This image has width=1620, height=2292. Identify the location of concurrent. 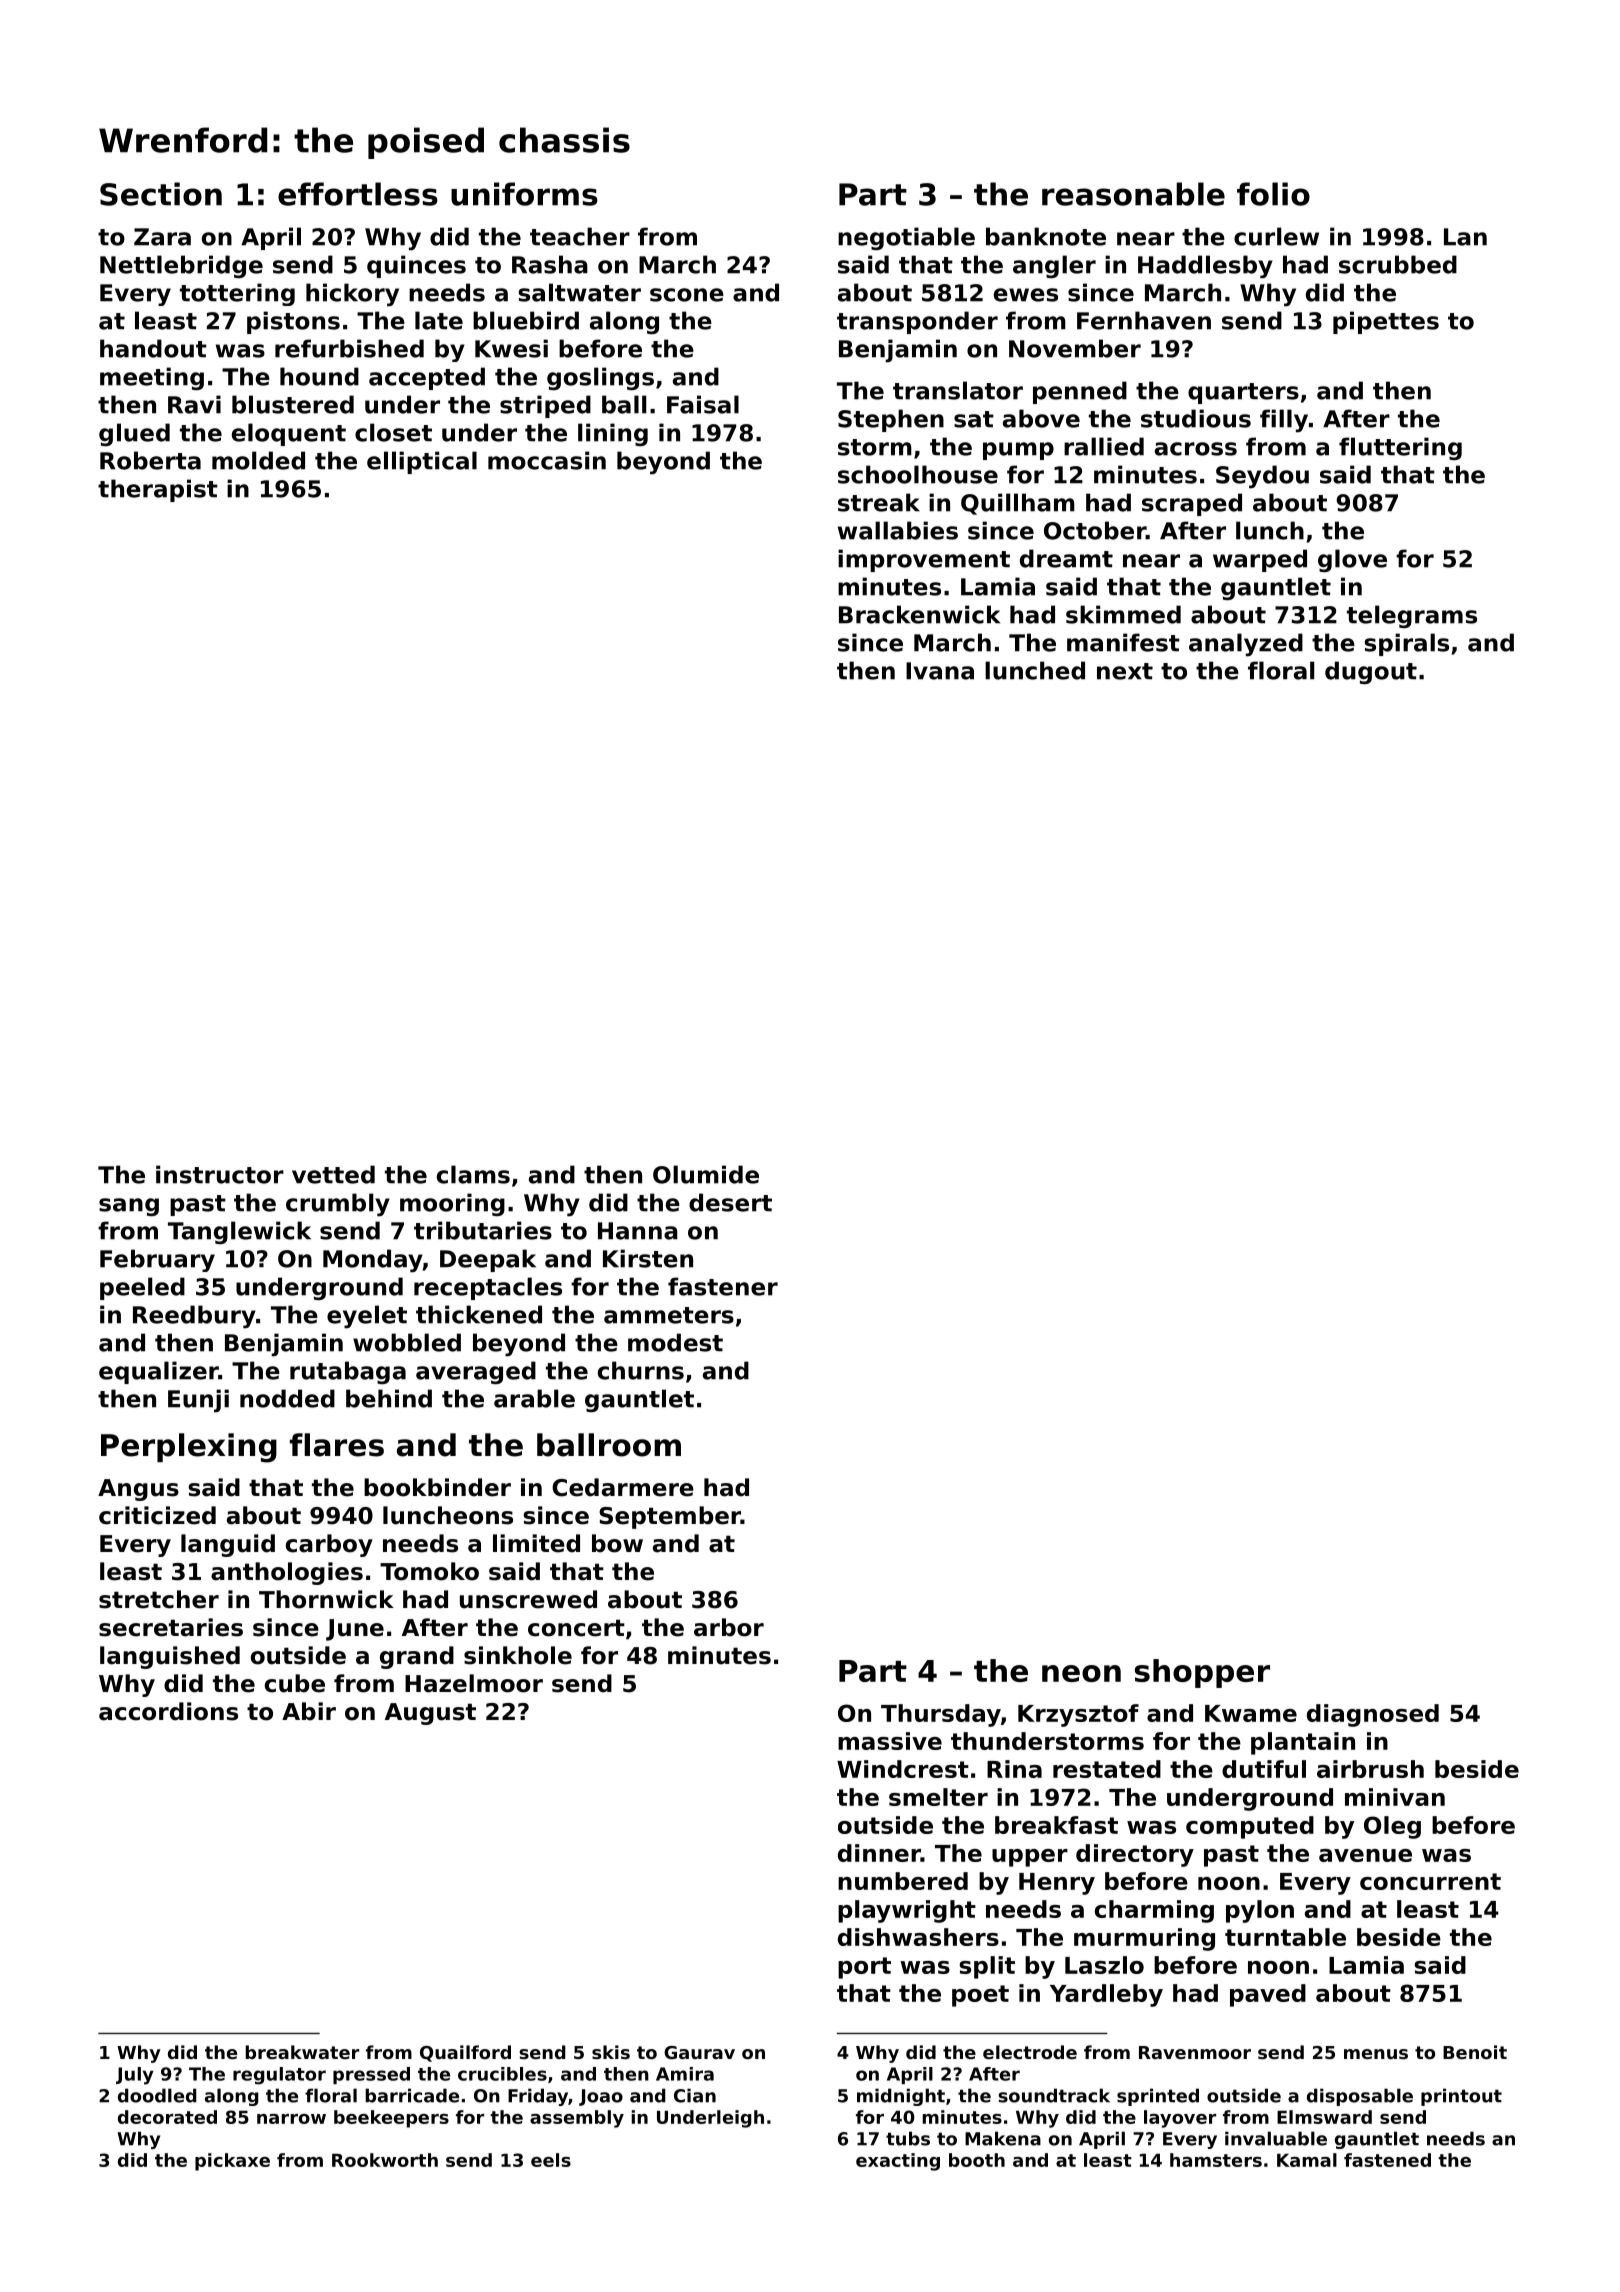
(1430, 1881).
